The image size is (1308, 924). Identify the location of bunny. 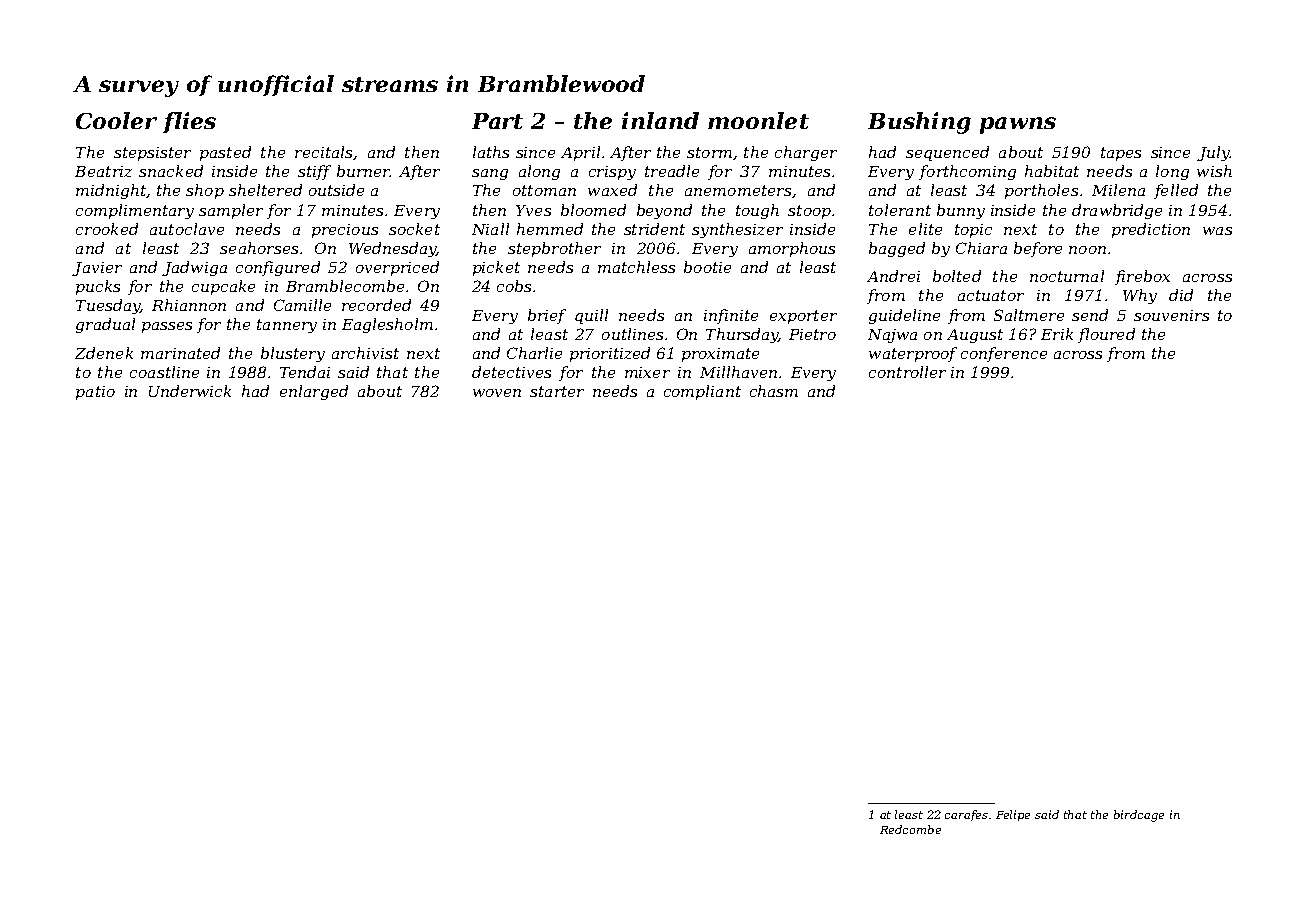
(961, 211).
